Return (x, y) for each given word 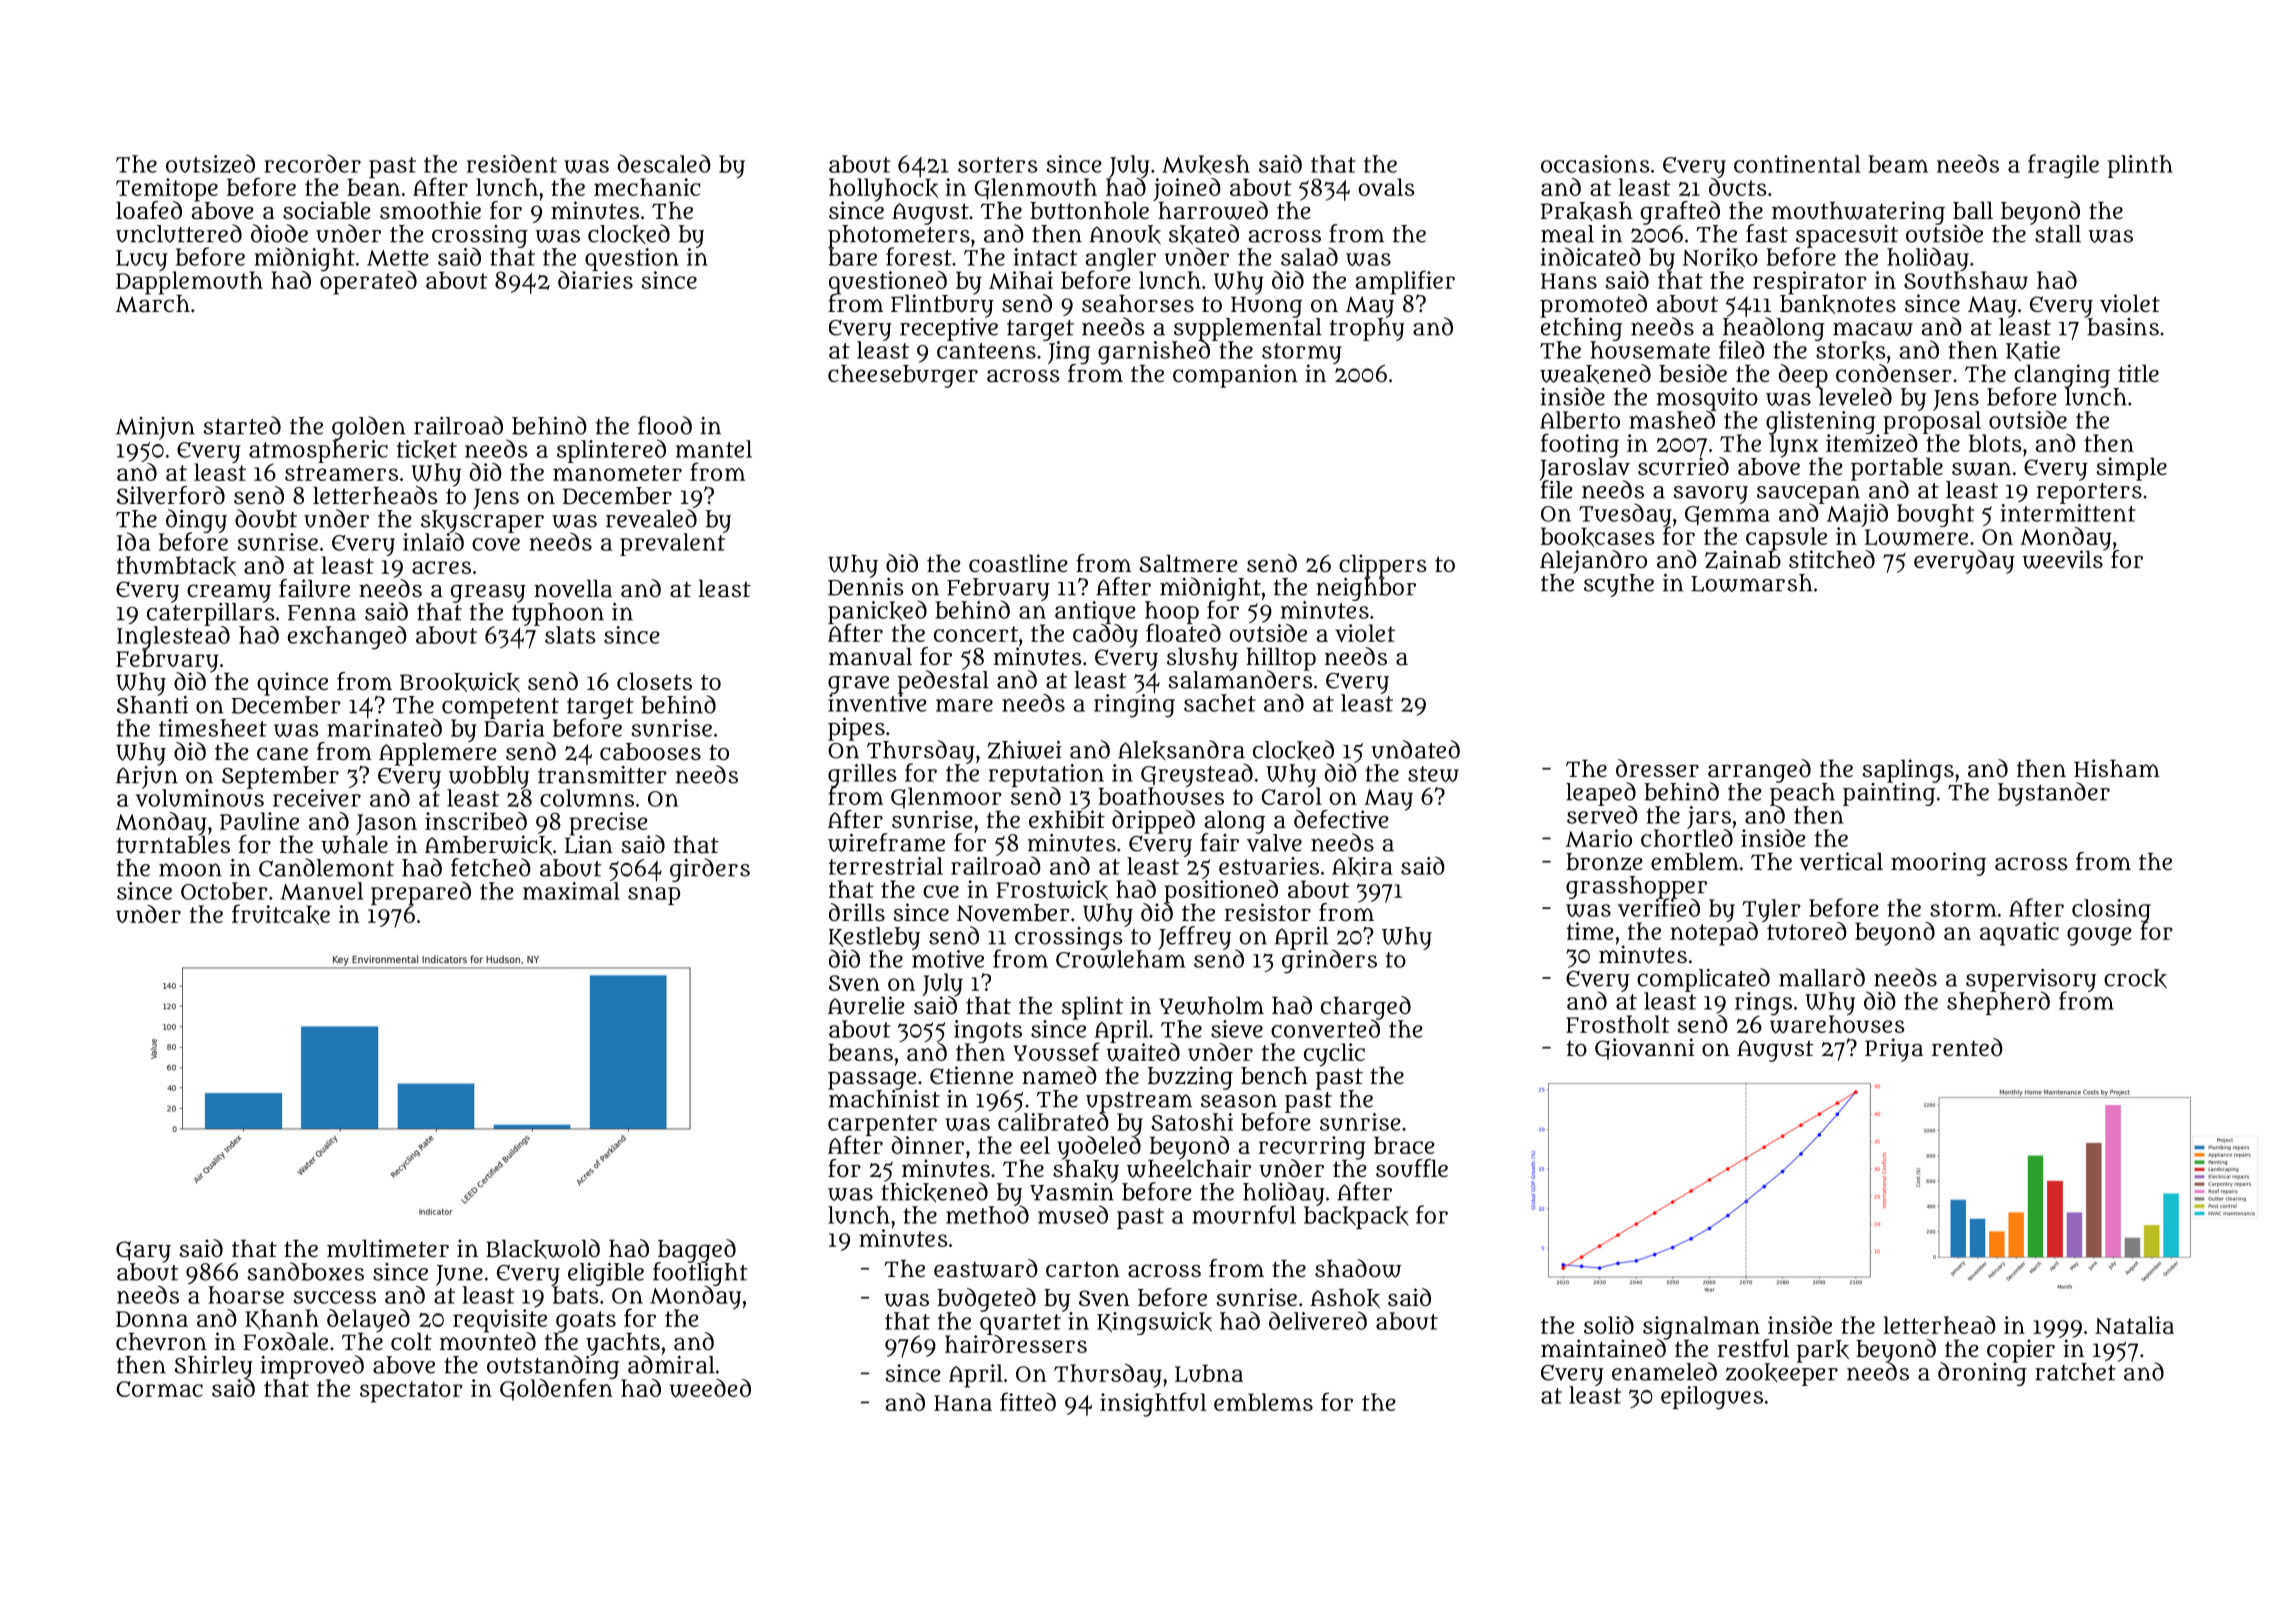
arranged (1759, 770)
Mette (398, 258)
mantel (714, 449)
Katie (2033, 351)
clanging (2062, 375)
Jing (1069, 352)
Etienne (971, 1075)
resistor (1267, 912)
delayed (368, 1321)
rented (1967, 1047)
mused (1073, 1214)
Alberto (1580, 420)
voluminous (200, 798)
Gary (143, 1252)
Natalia (2134, 1325)
